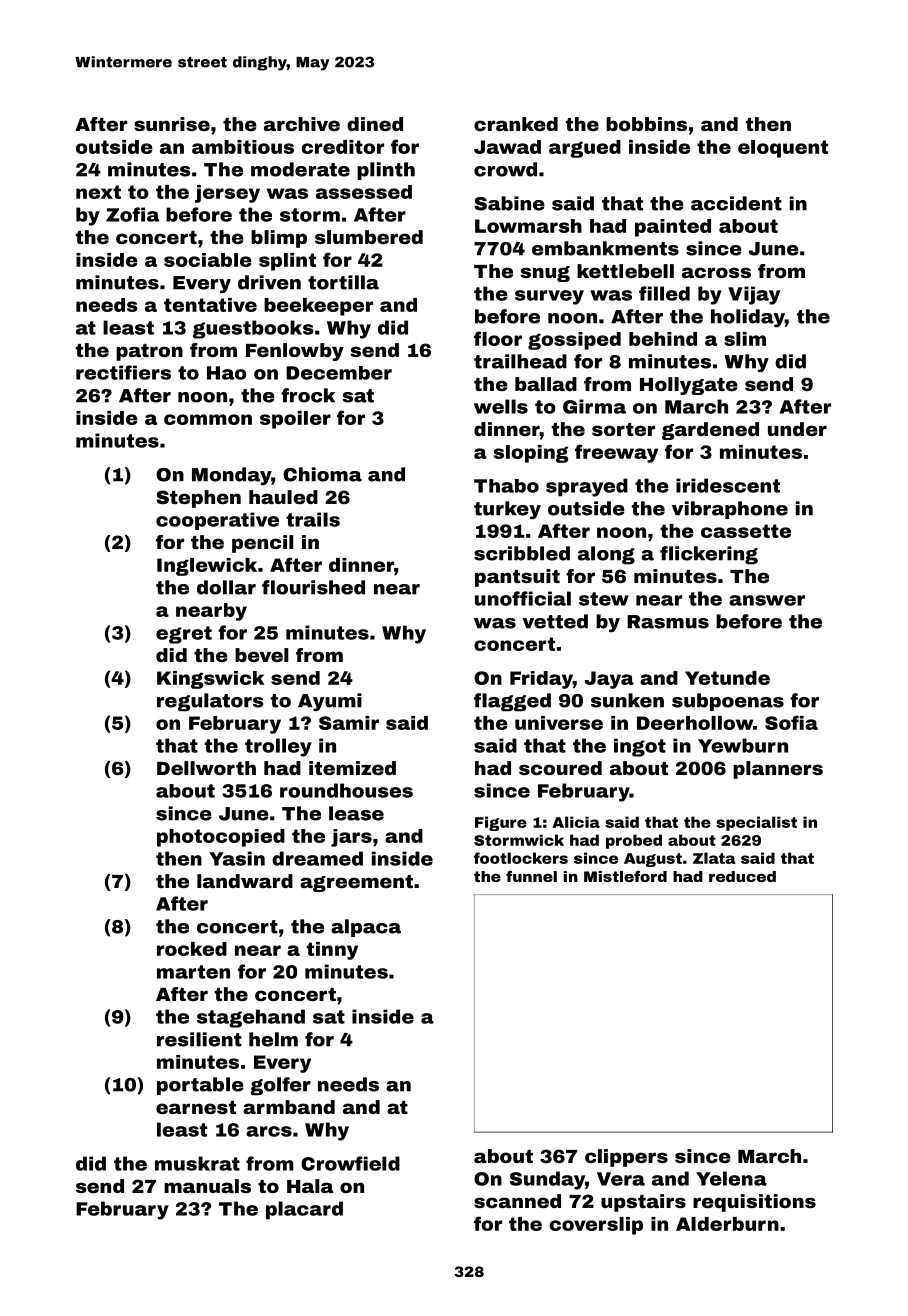 This screenshot has height=1316, width=908. What do you see at coordinates (207, 1186) in the screenshot?
I see `manuals` at bounding box center [207, 1186].
